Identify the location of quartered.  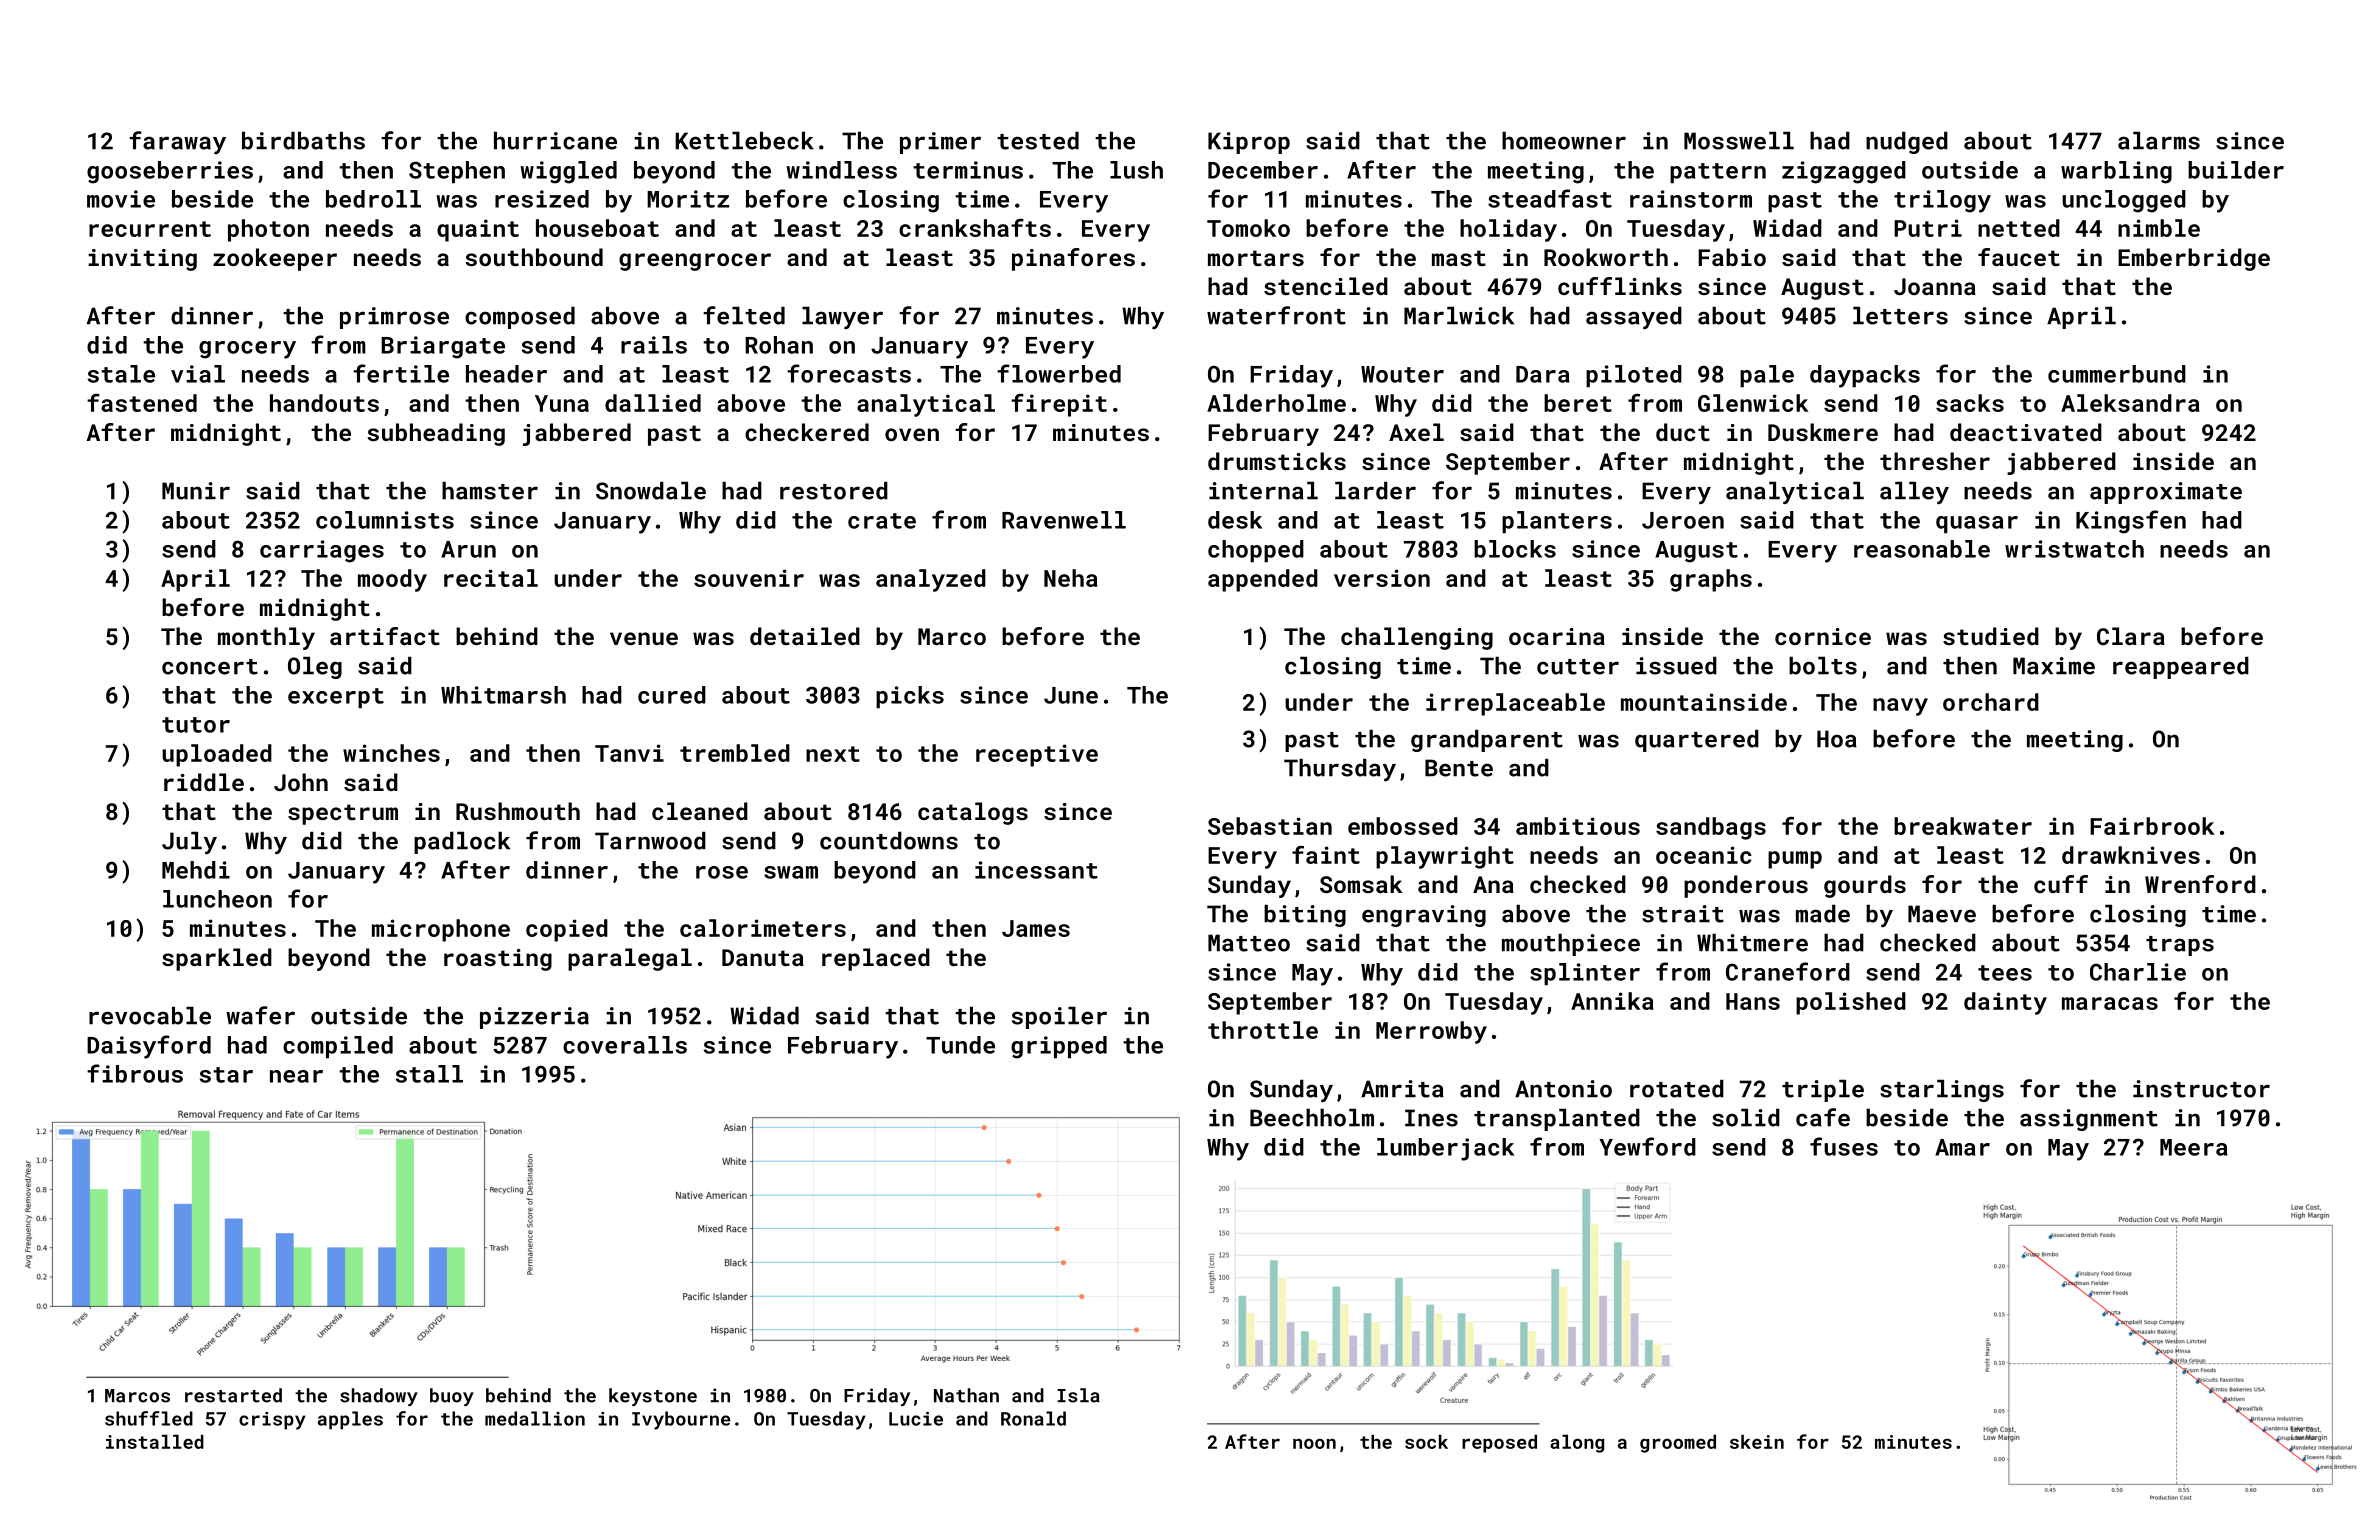
(1697, 741).
